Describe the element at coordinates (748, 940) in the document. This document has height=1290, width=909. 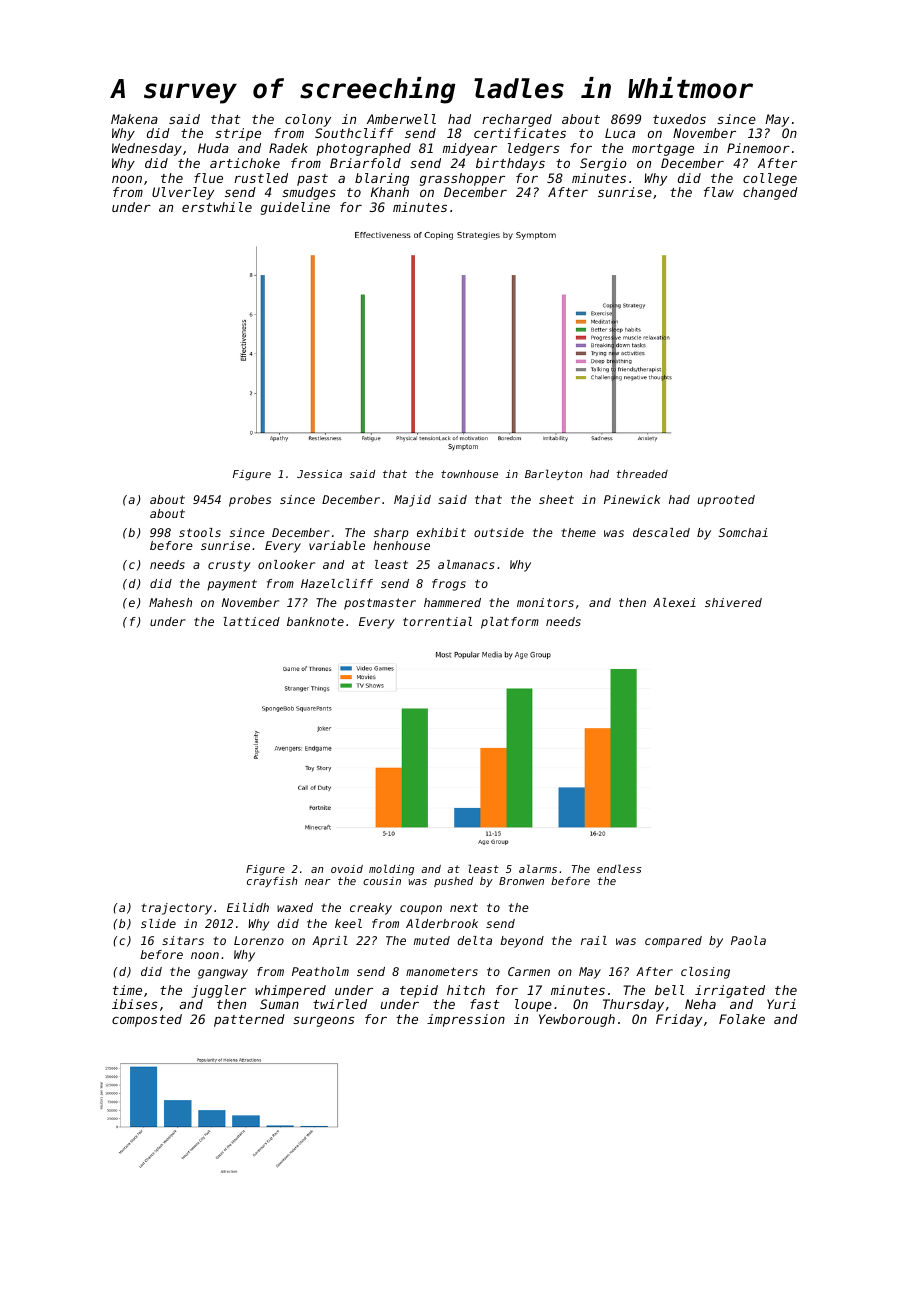
I see `Paola` at that location.
